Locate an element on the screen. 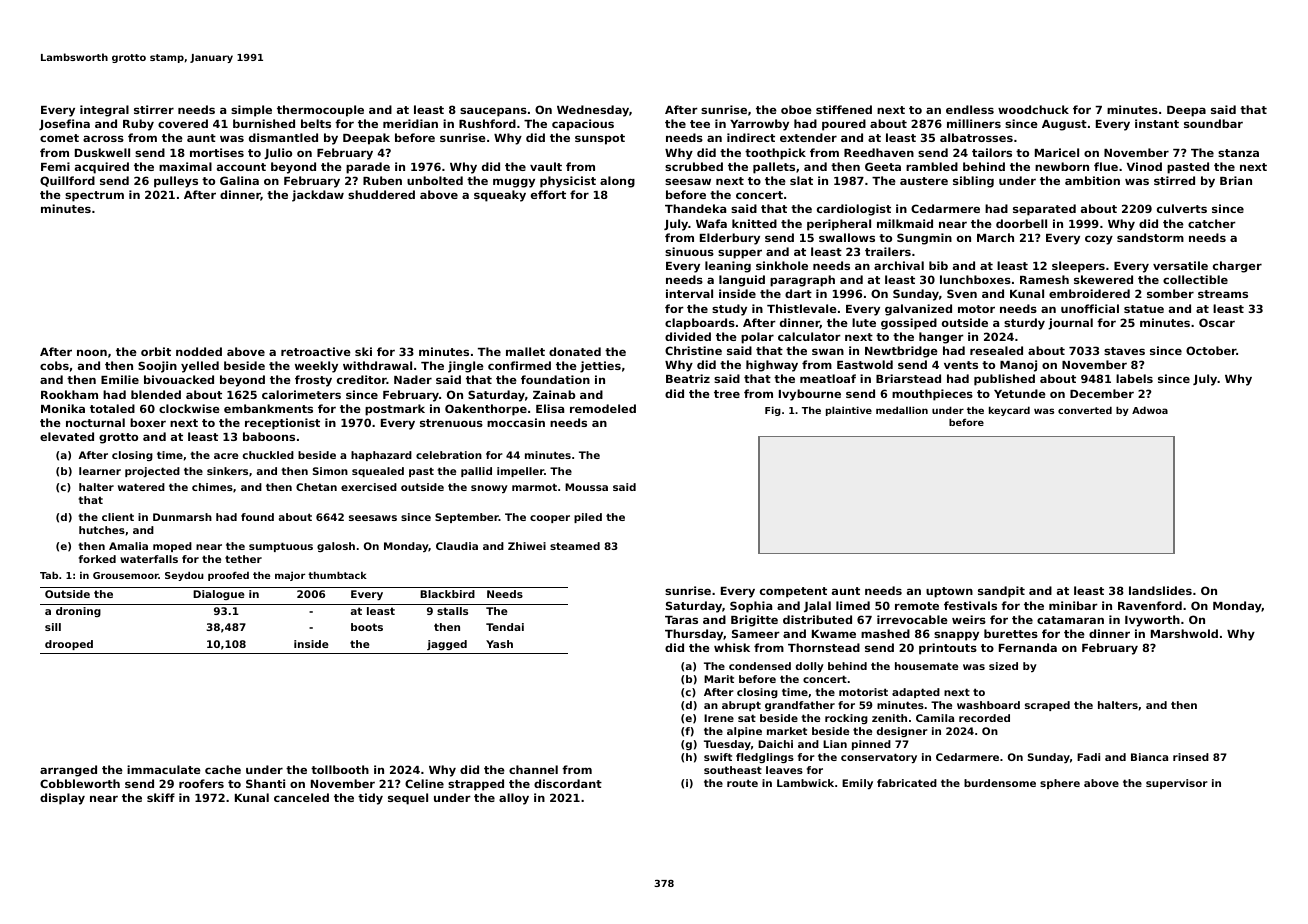 This screenshot has width=1308, height=924. adapted is located at coordinates (916, 693).
